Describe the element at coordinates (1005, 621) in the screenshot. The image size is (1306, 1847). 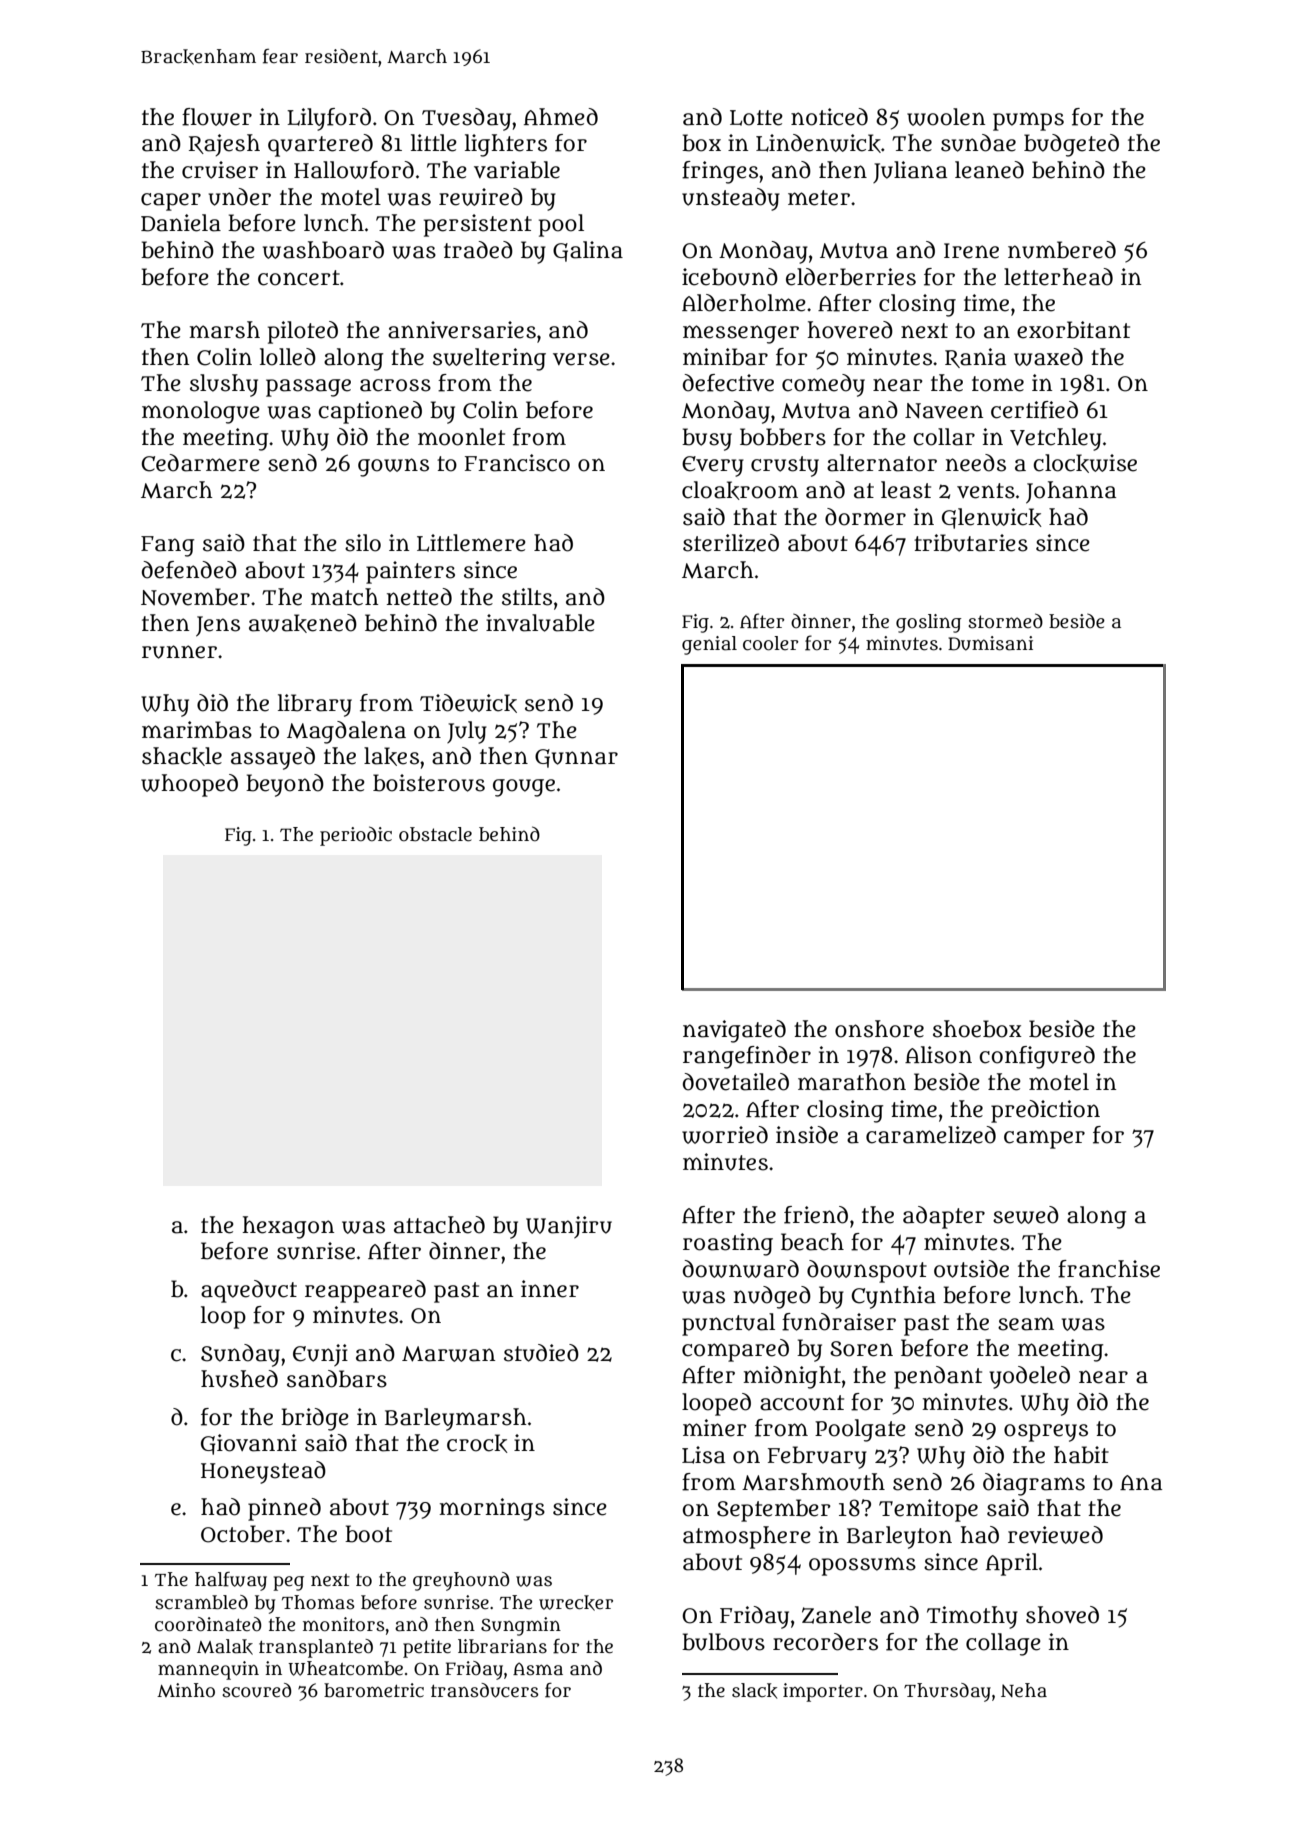
I see `stormed` at that location.
